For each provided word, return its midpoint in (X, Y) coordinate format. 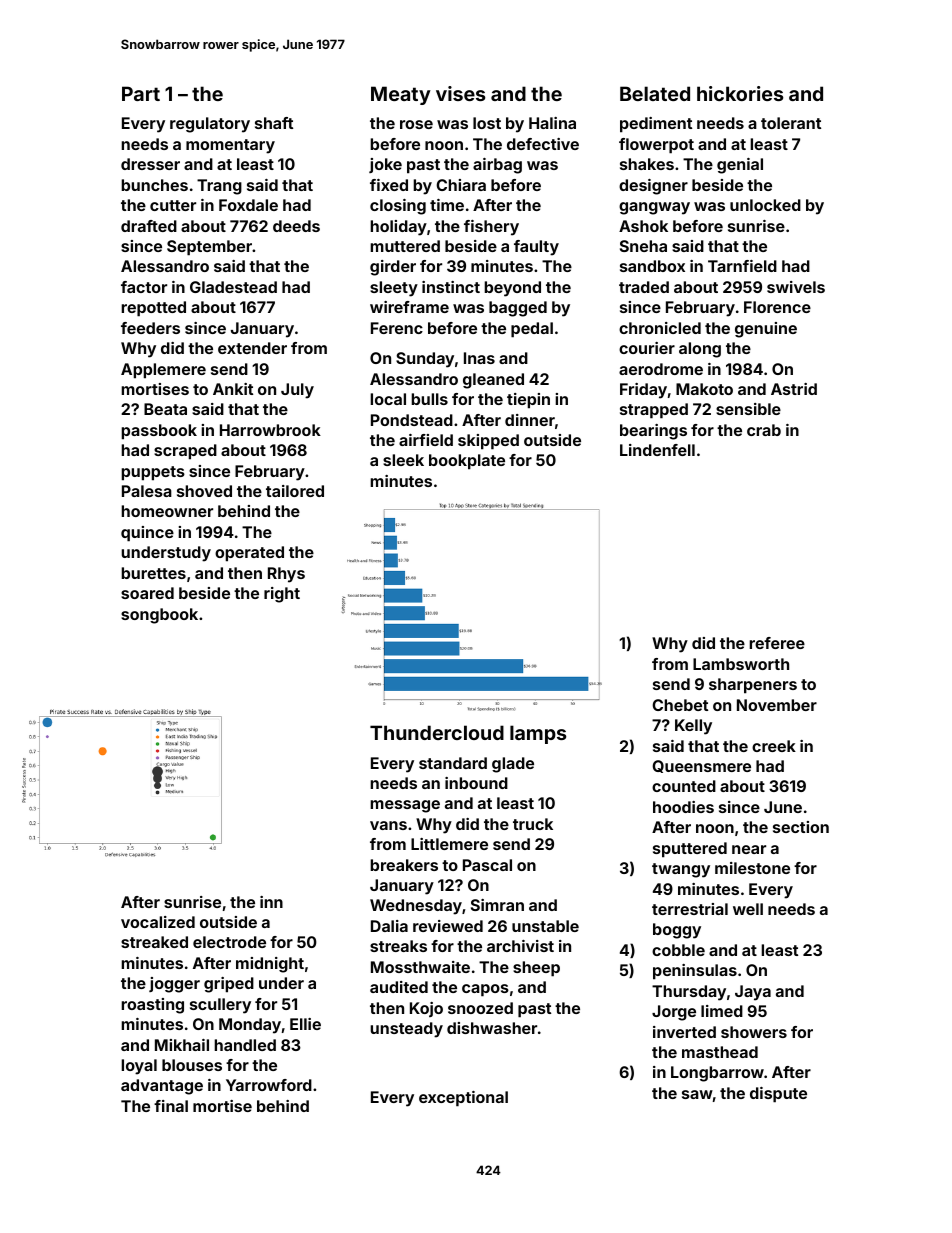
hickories (740, 93)
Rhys (286, 575)
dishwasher (492, 1028)
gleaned (493, 381)
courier (647, 348)
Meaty (401, 95)
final (171, 1106)
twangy (681, 870)
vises (460, 93)
